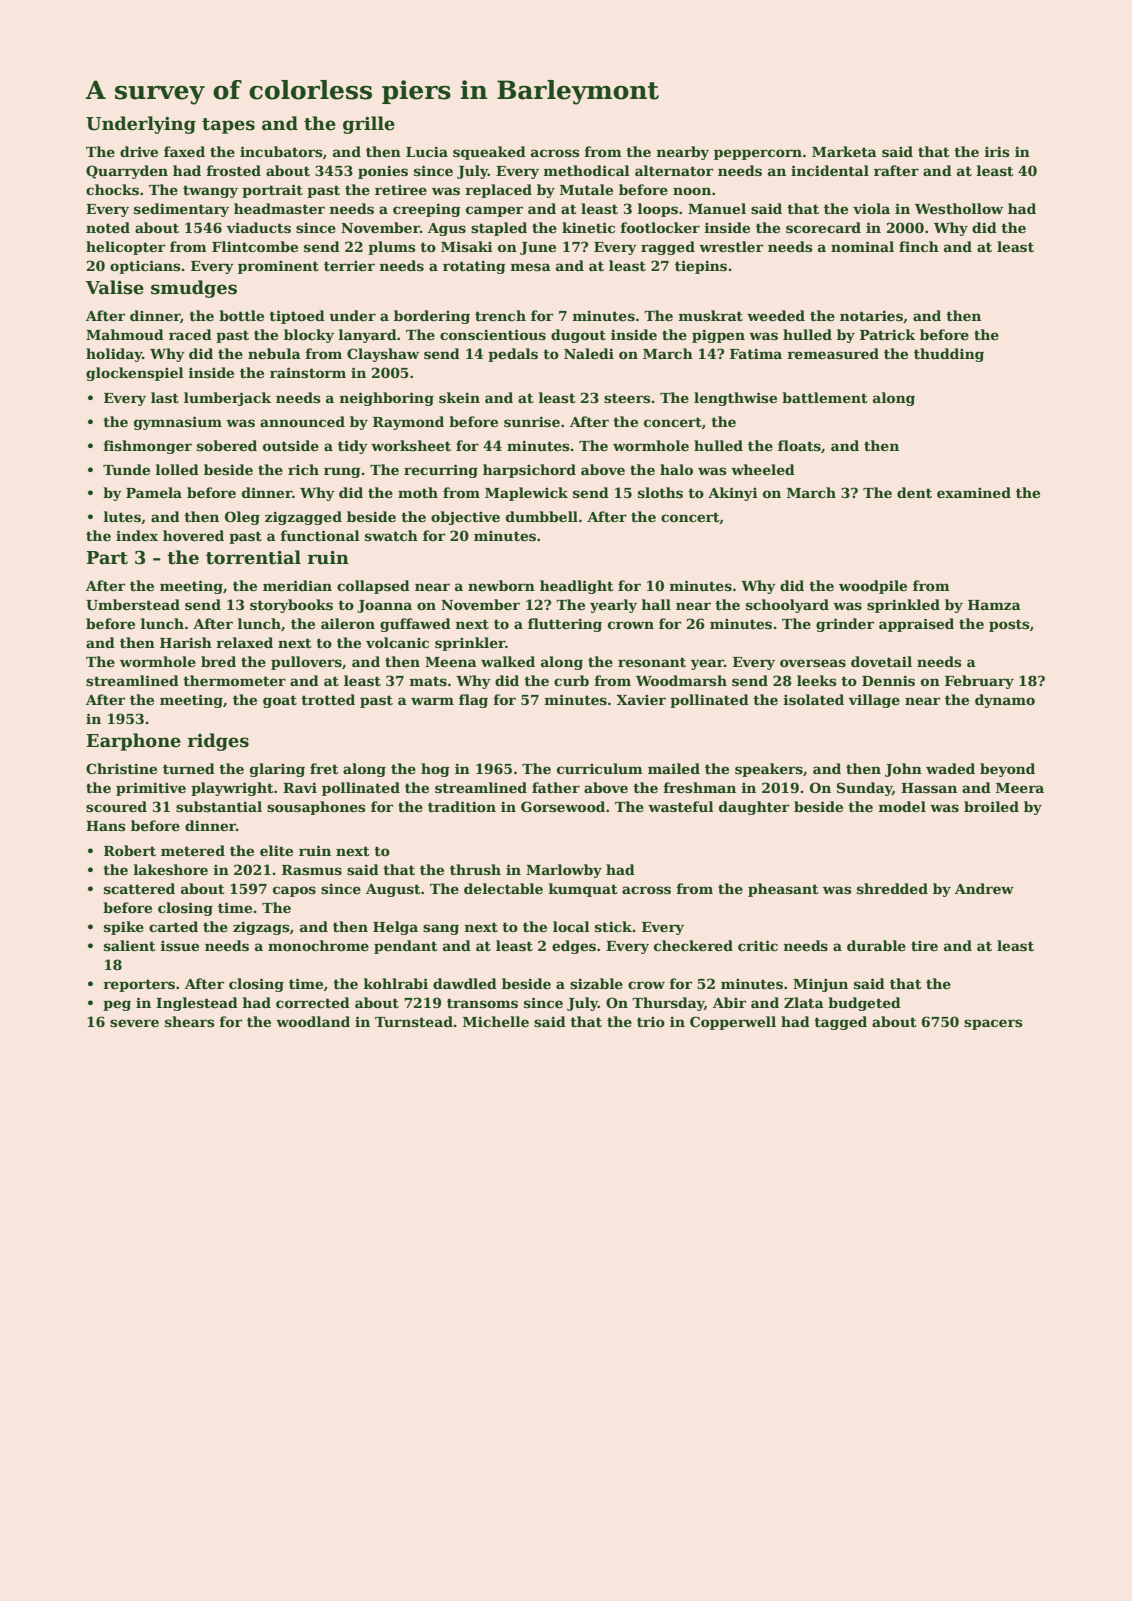  What do you see at coordinates (125, 334) in the image?
I see `Mahmoud` at bounding box center [125, 334].
